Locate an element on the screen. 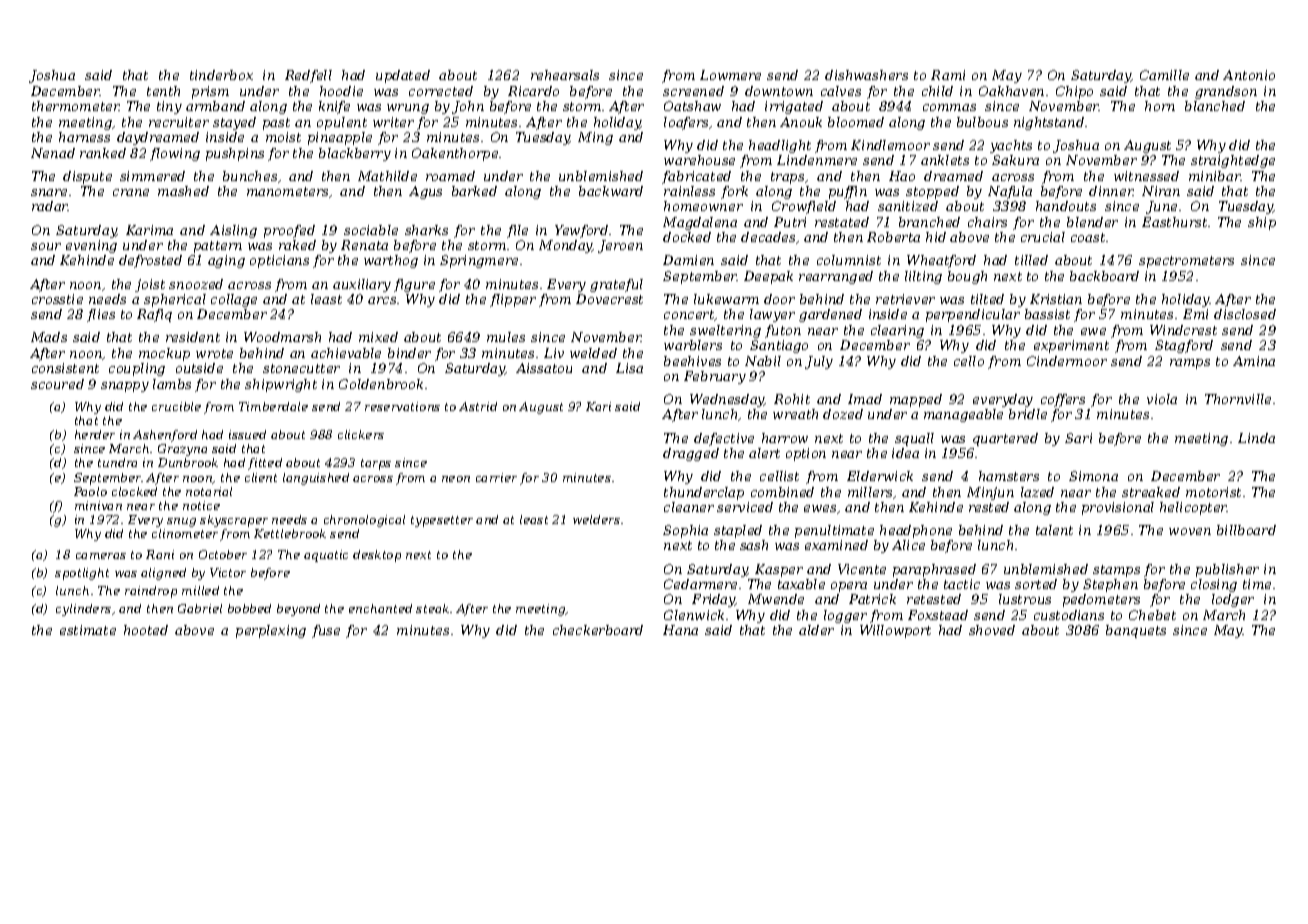 The width and height of the screenshot is (1308, 924). flies is located at coordinates (101, 315).
